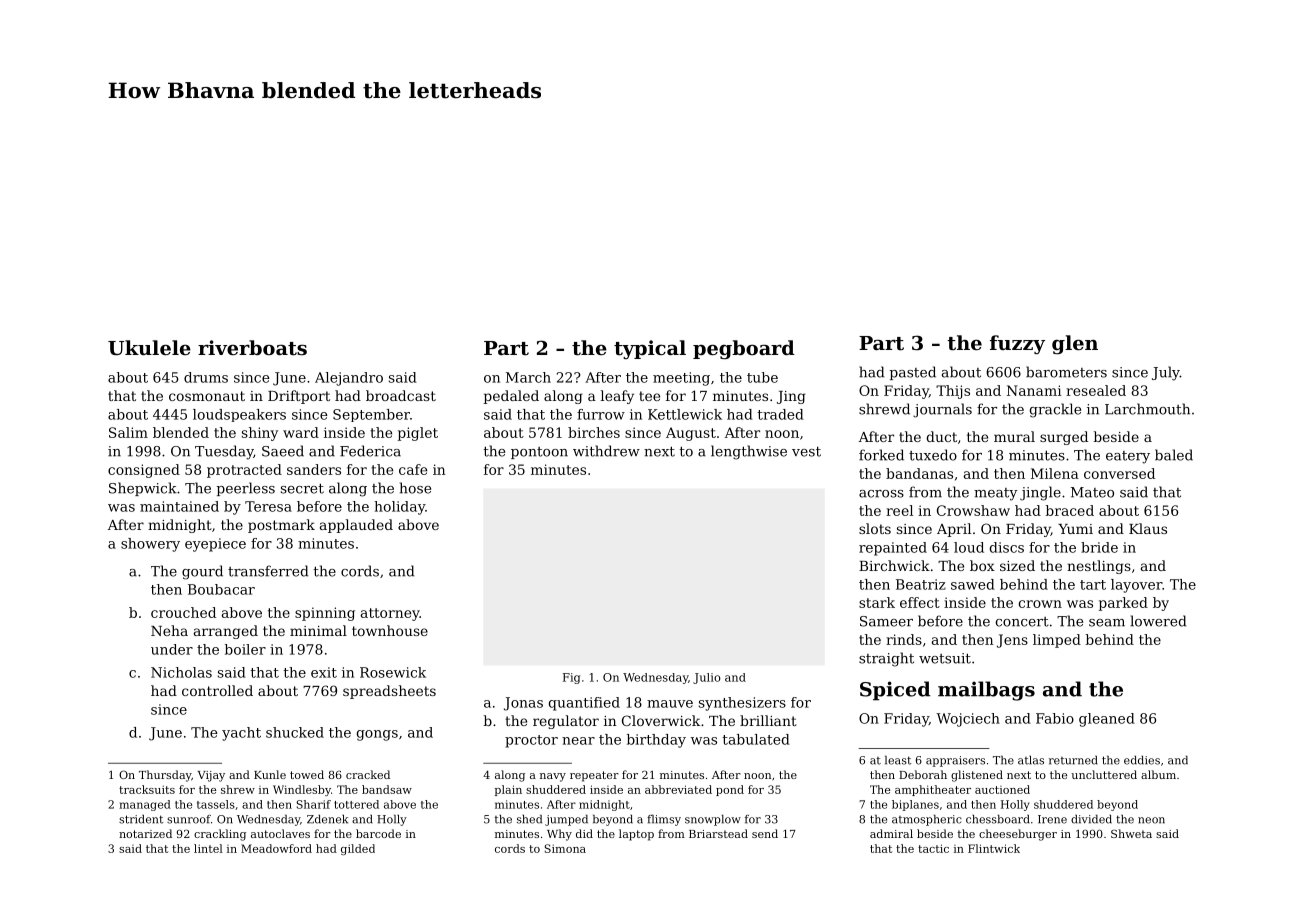  I want to click on holiday, so click(399, 508).
